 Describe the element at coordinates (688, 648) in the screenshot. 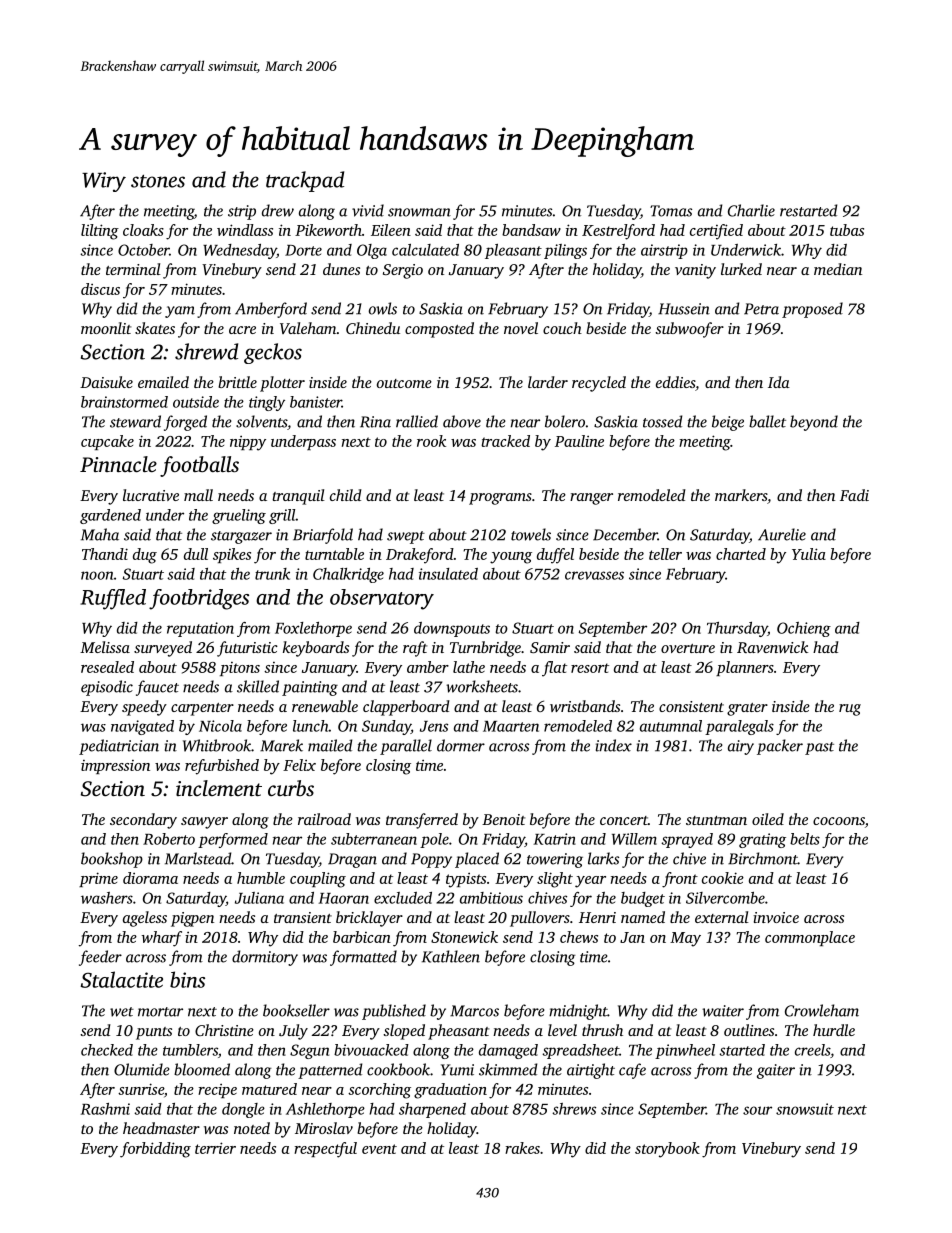

I see `overture` at that location.
